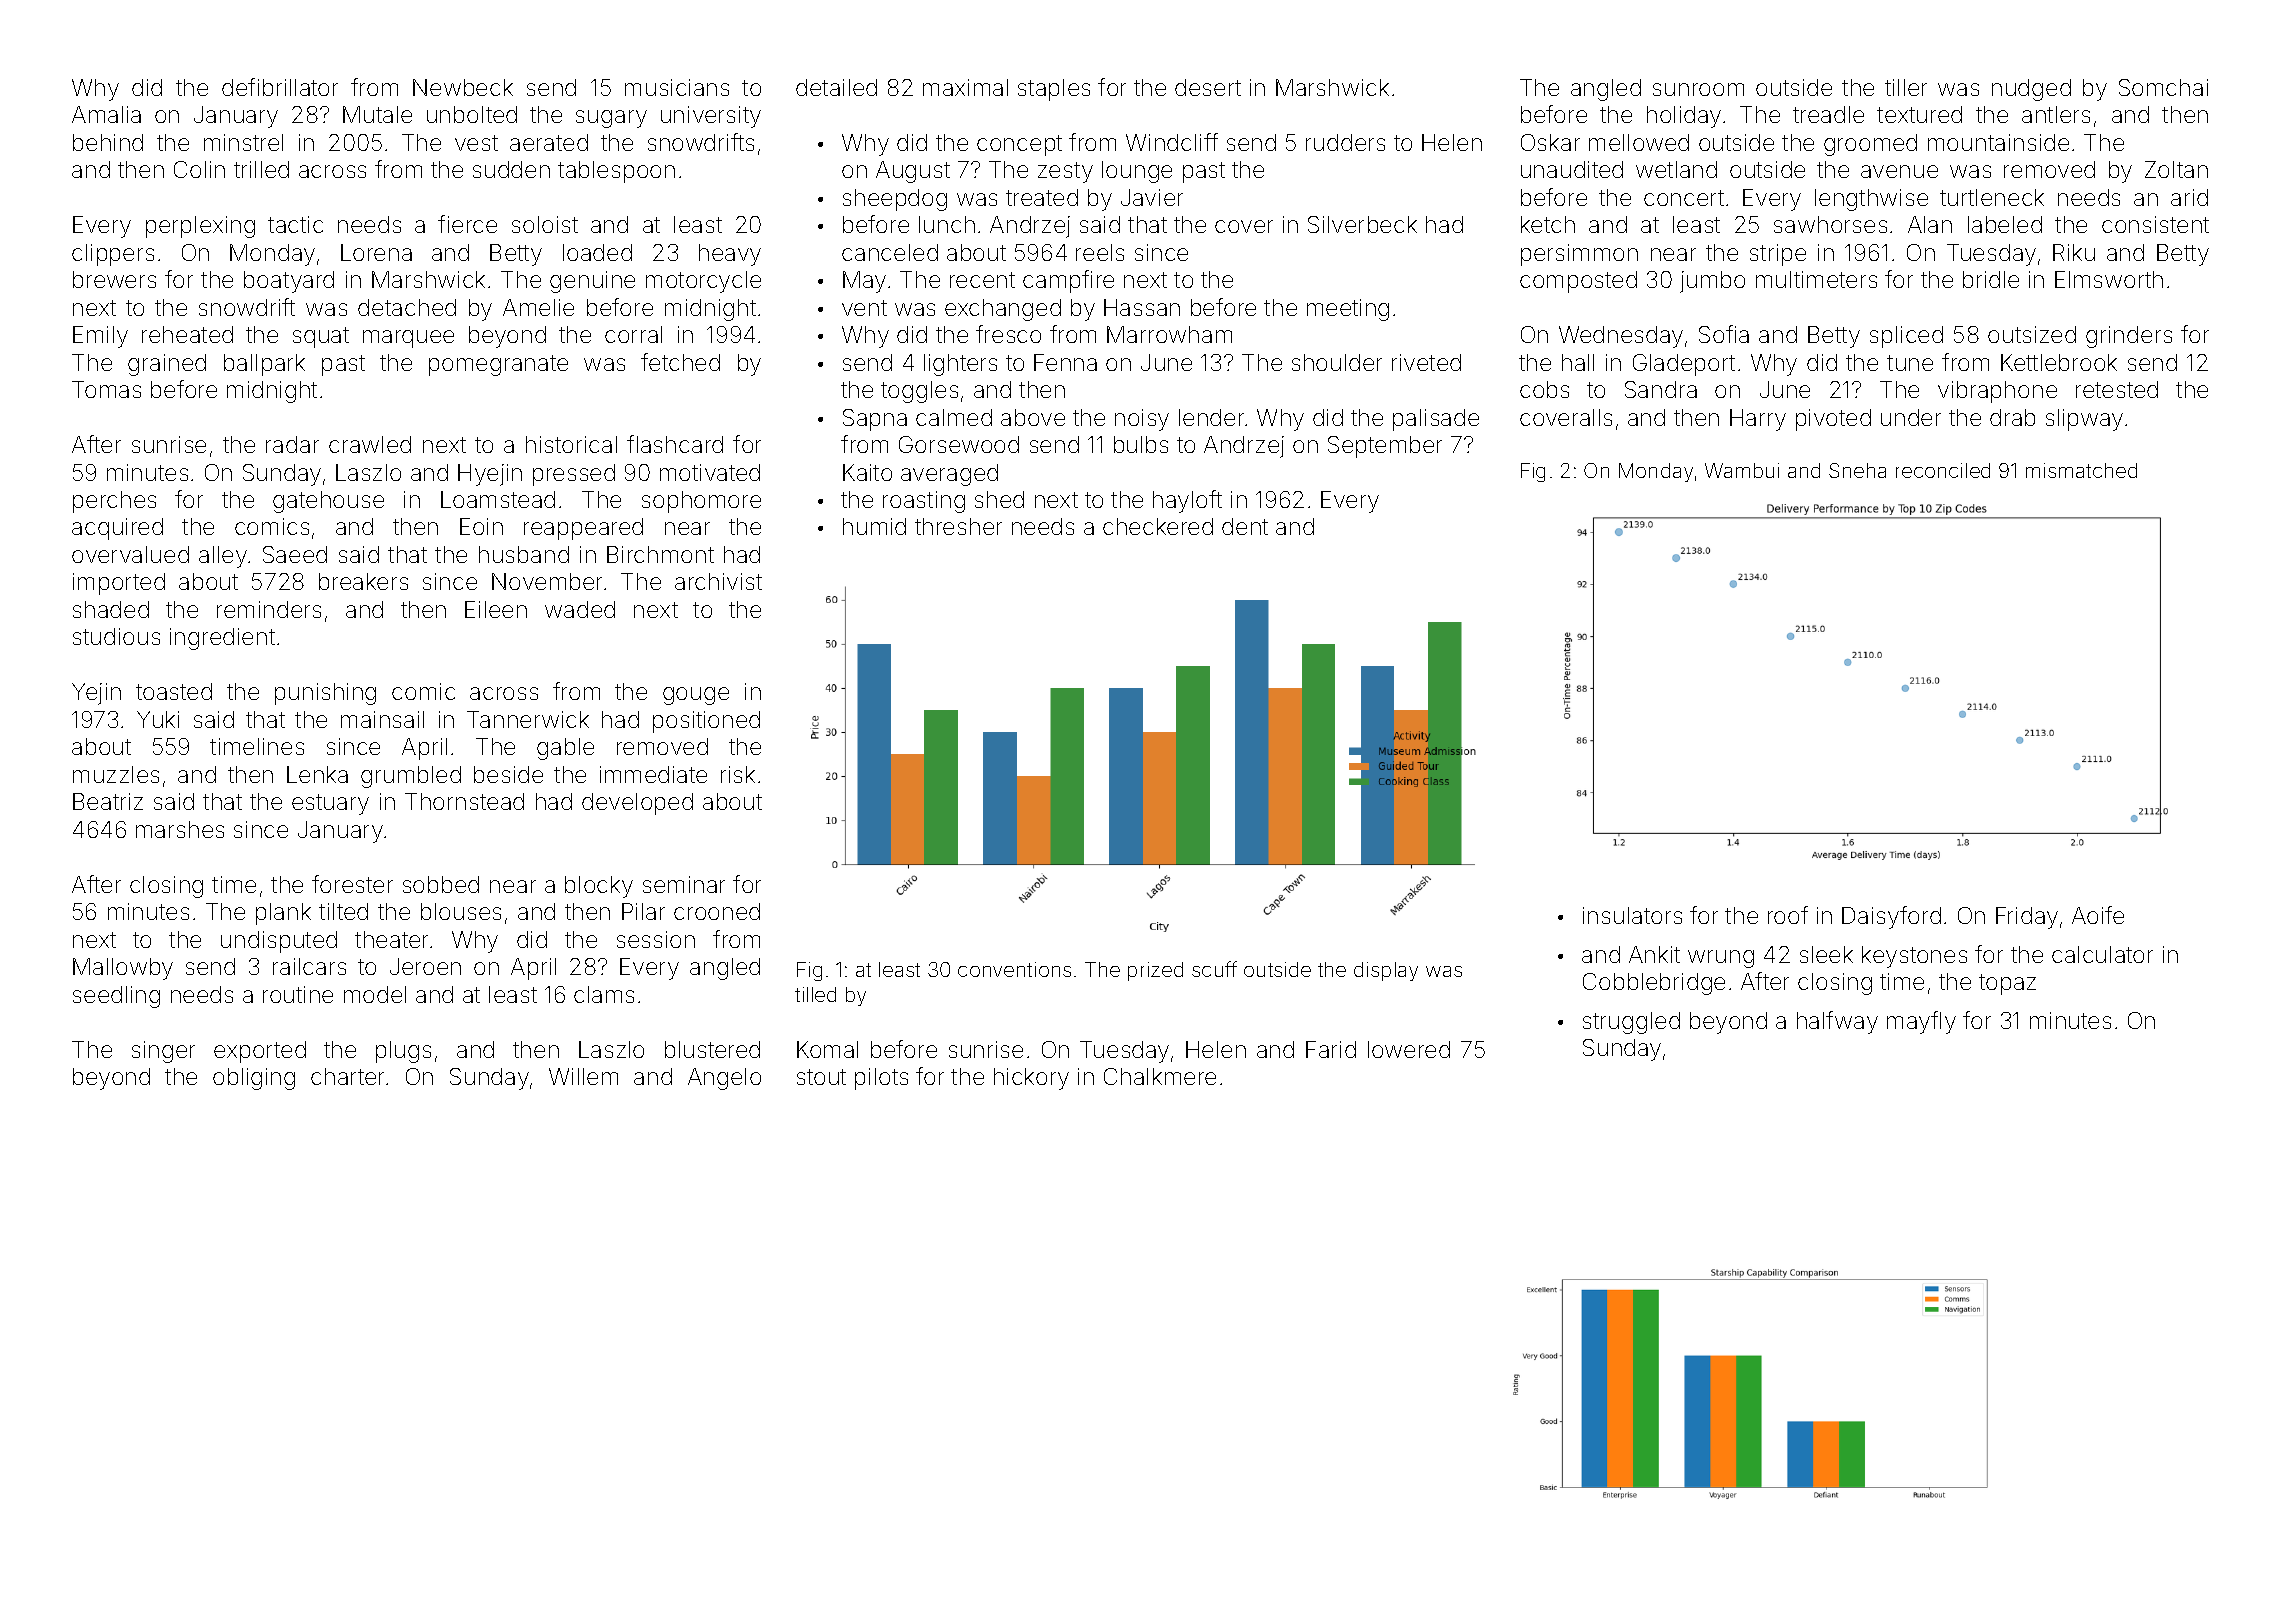 The width and height of the screenshot is (2282, 1614). Describe the element at coordinates (123, 969) in the screenshot. I see `Mallowby` at that location.
